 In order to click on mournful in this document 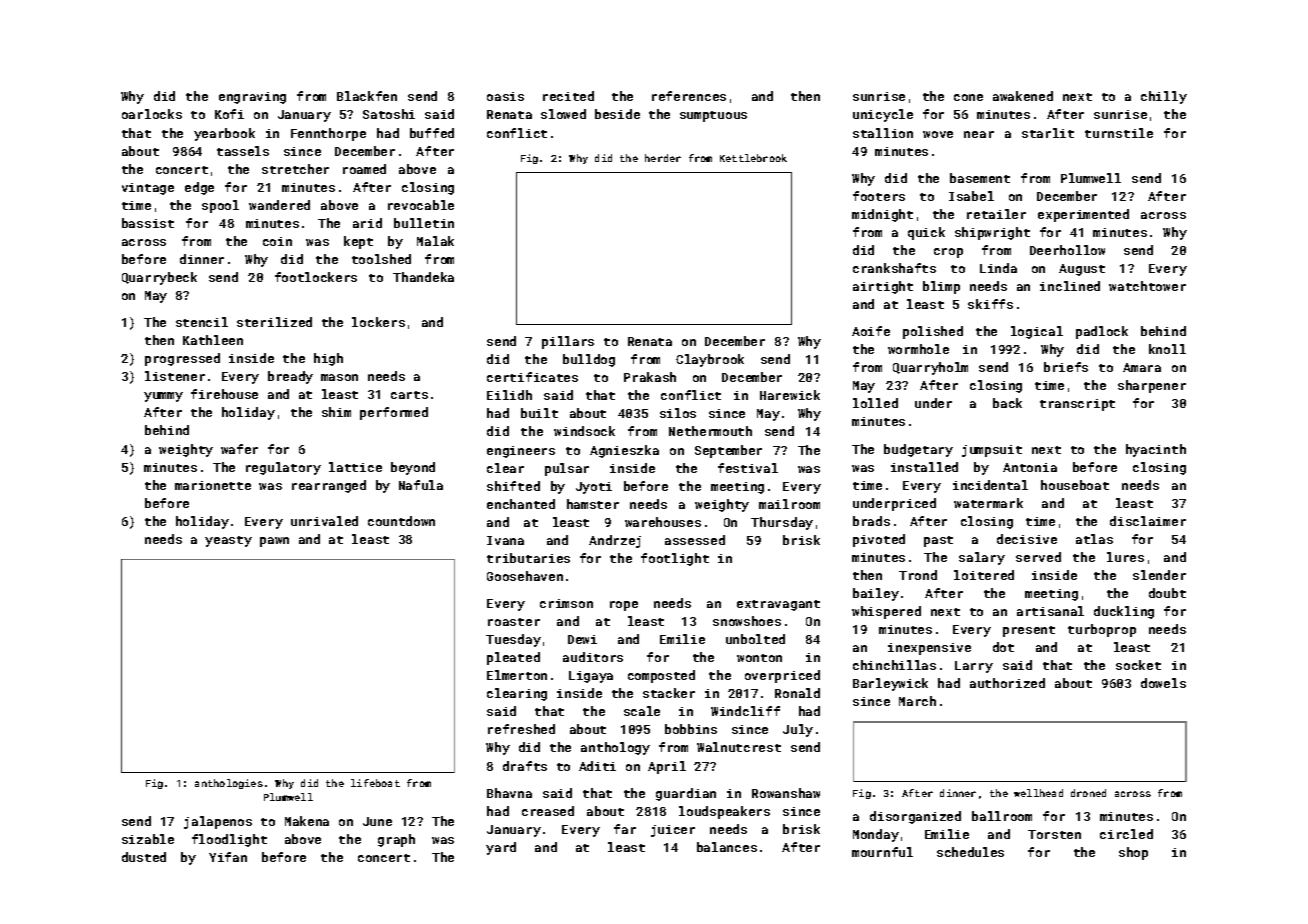, I will do `click(882, 852)`.
